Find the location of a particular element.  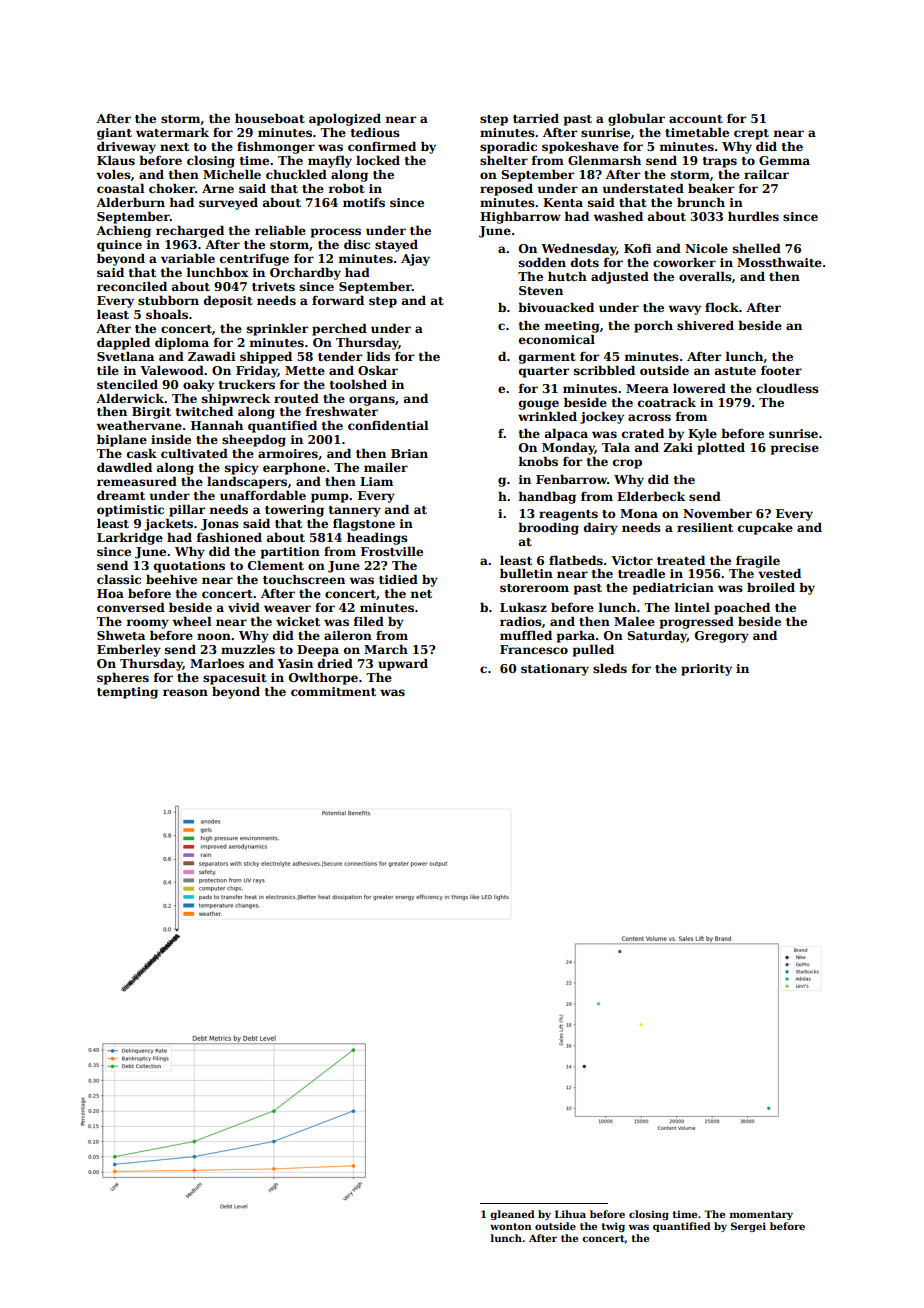

commitment is located at coordinates (333, 691).
